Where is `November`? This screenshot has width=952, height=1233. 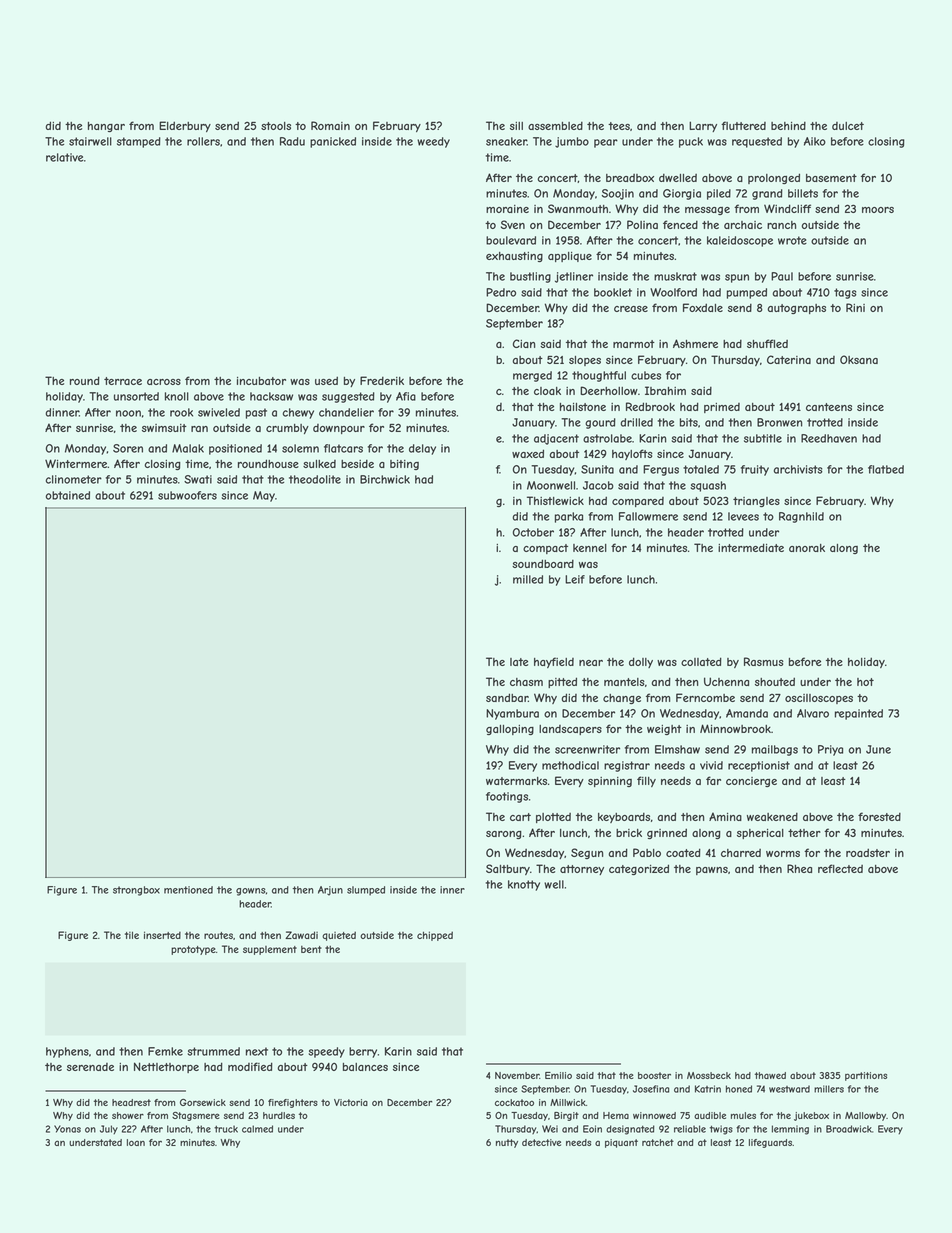 November is located at coordinates (517, 1075).
